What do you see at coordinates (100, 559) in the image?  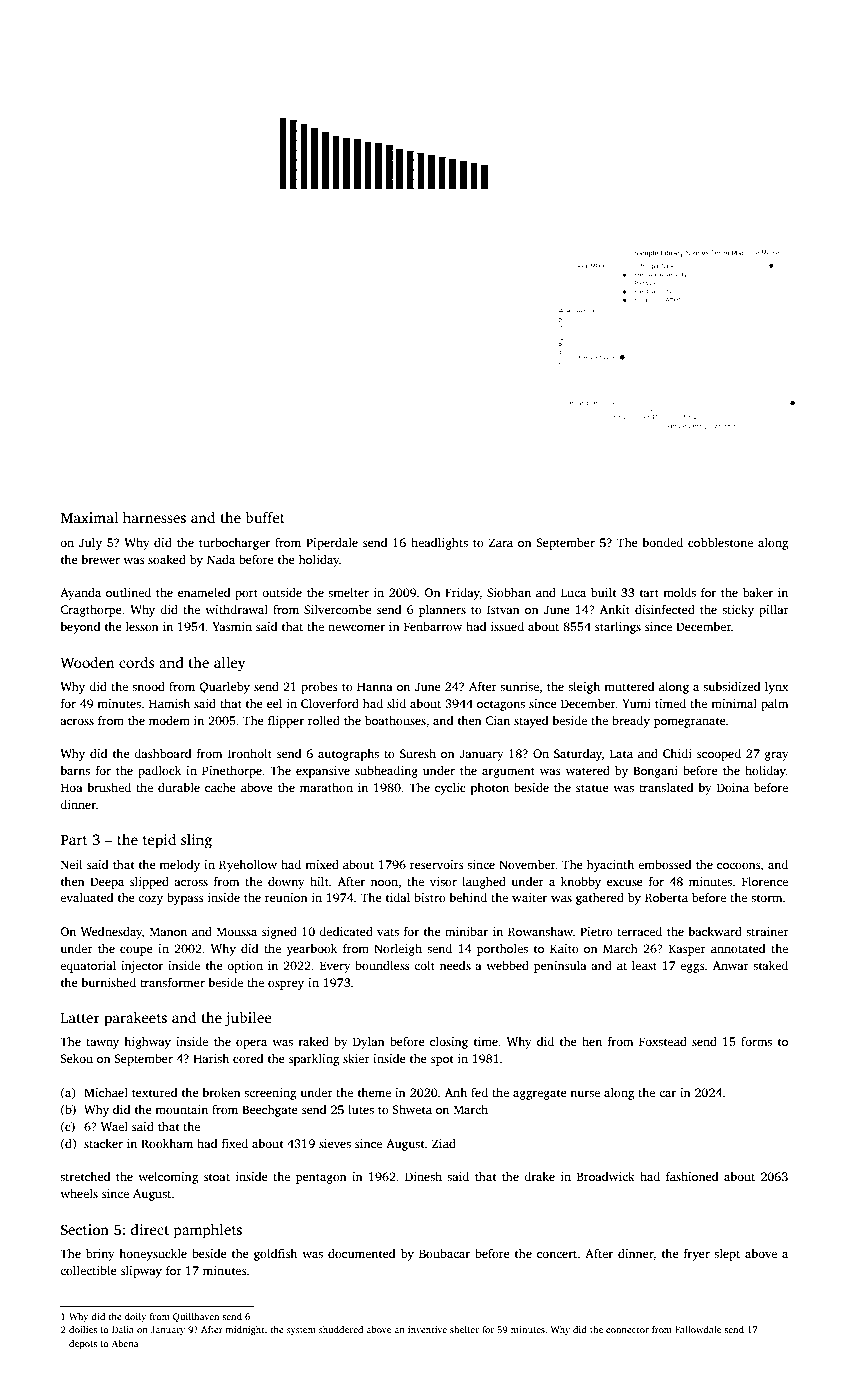 I see `brewer` at bounding box center [100, 559].
